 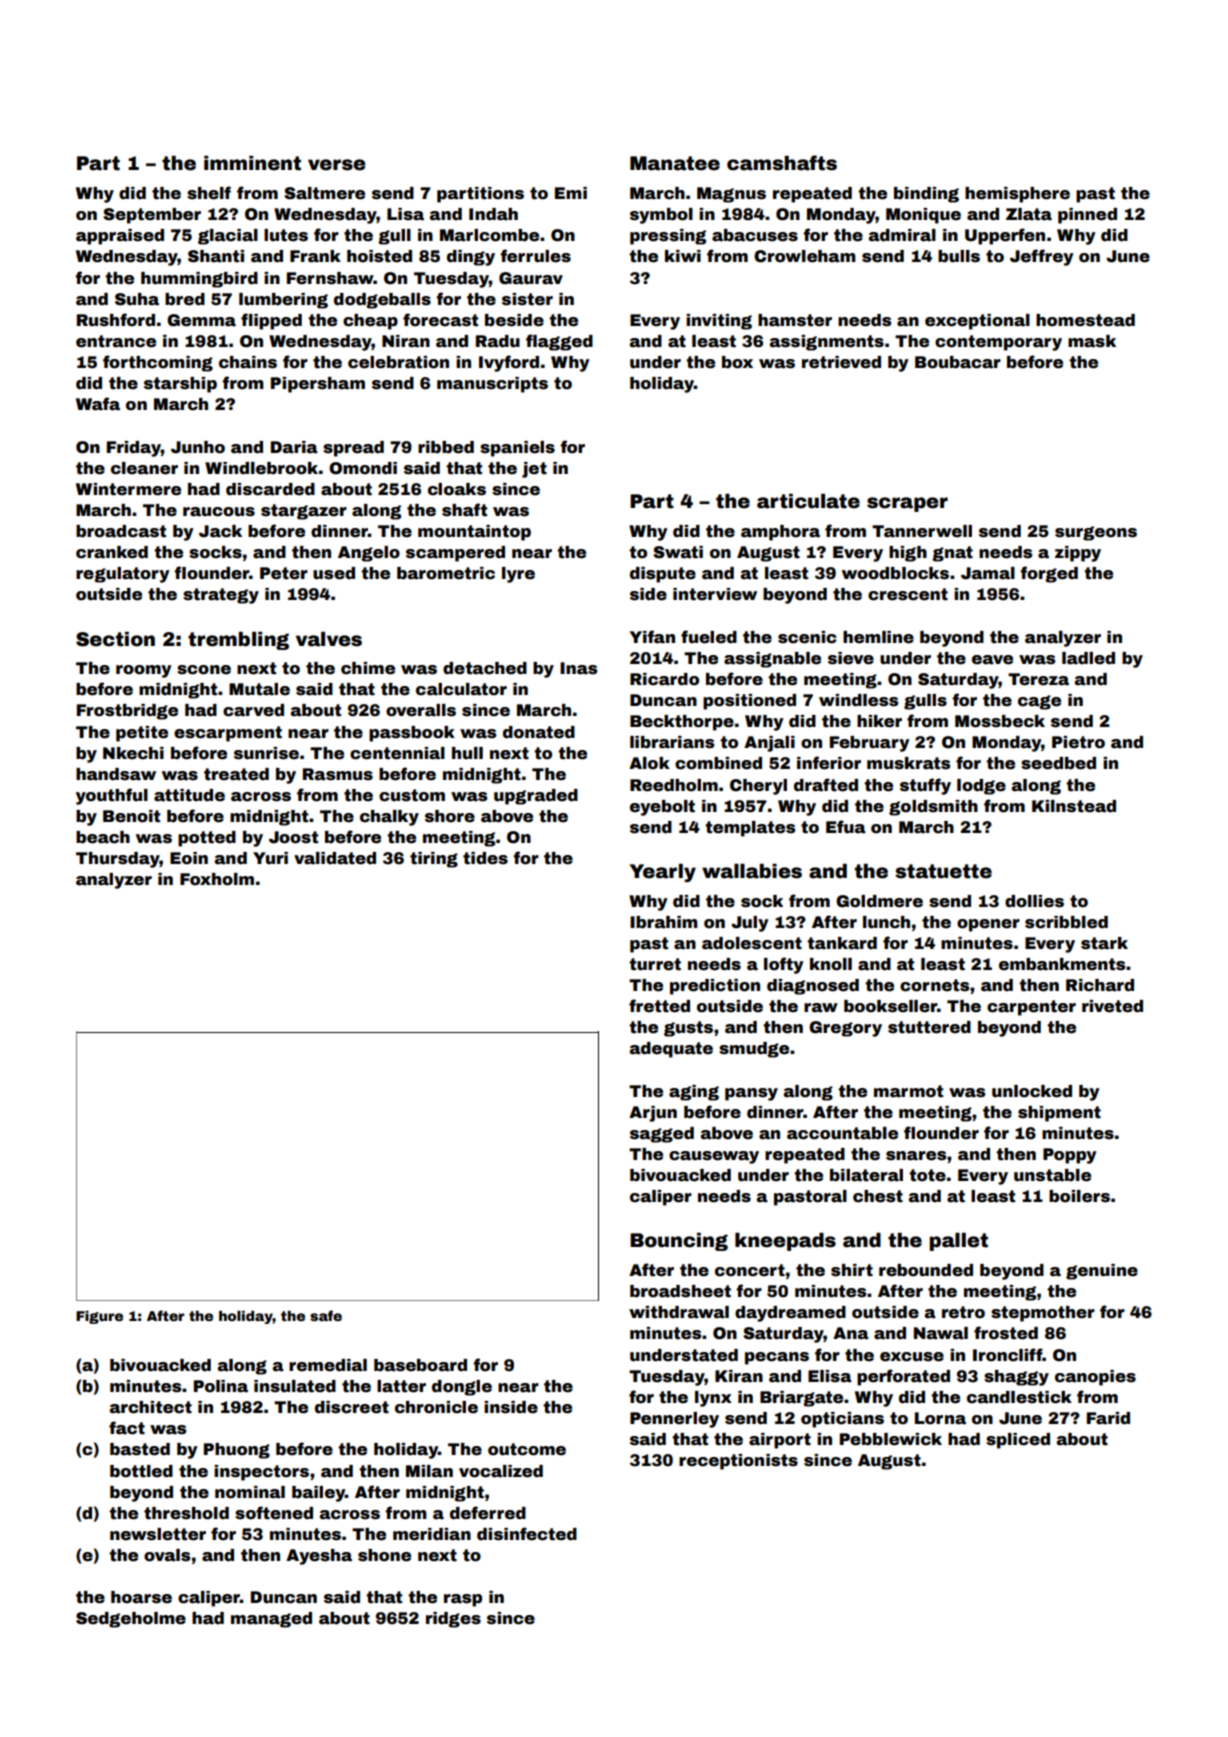 I want to click on jet, so click(x=534, y=470).
